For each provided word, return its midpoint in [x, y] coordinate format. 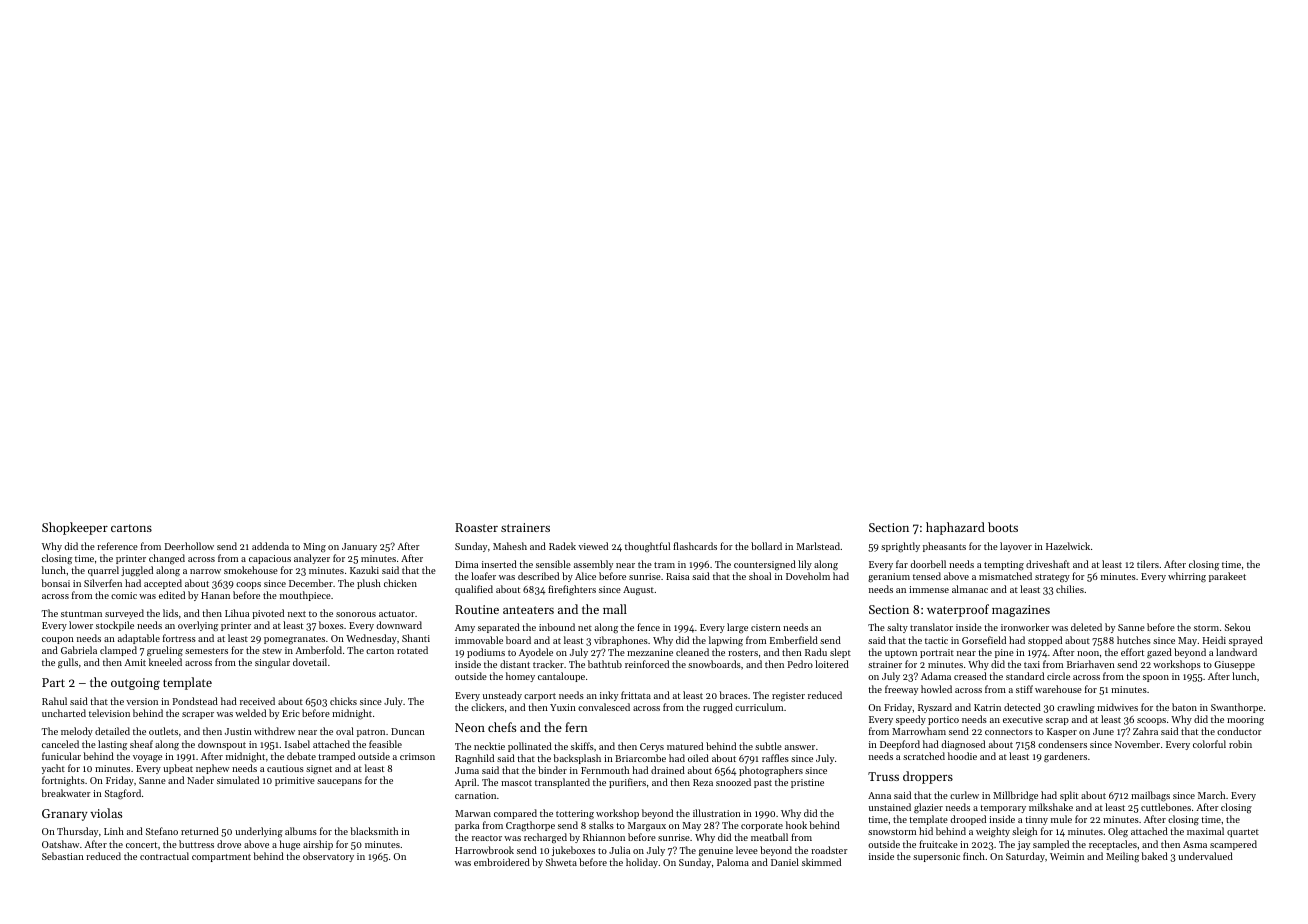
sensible [553, 564]
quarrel [103, 571]
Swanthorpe [1237, 708]
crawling [1076, 708]
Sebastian [63, 856]
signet [319, 770]
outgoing [135, 684]
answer [800, 747]
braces [733, 695]
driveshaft [1048, 564]
